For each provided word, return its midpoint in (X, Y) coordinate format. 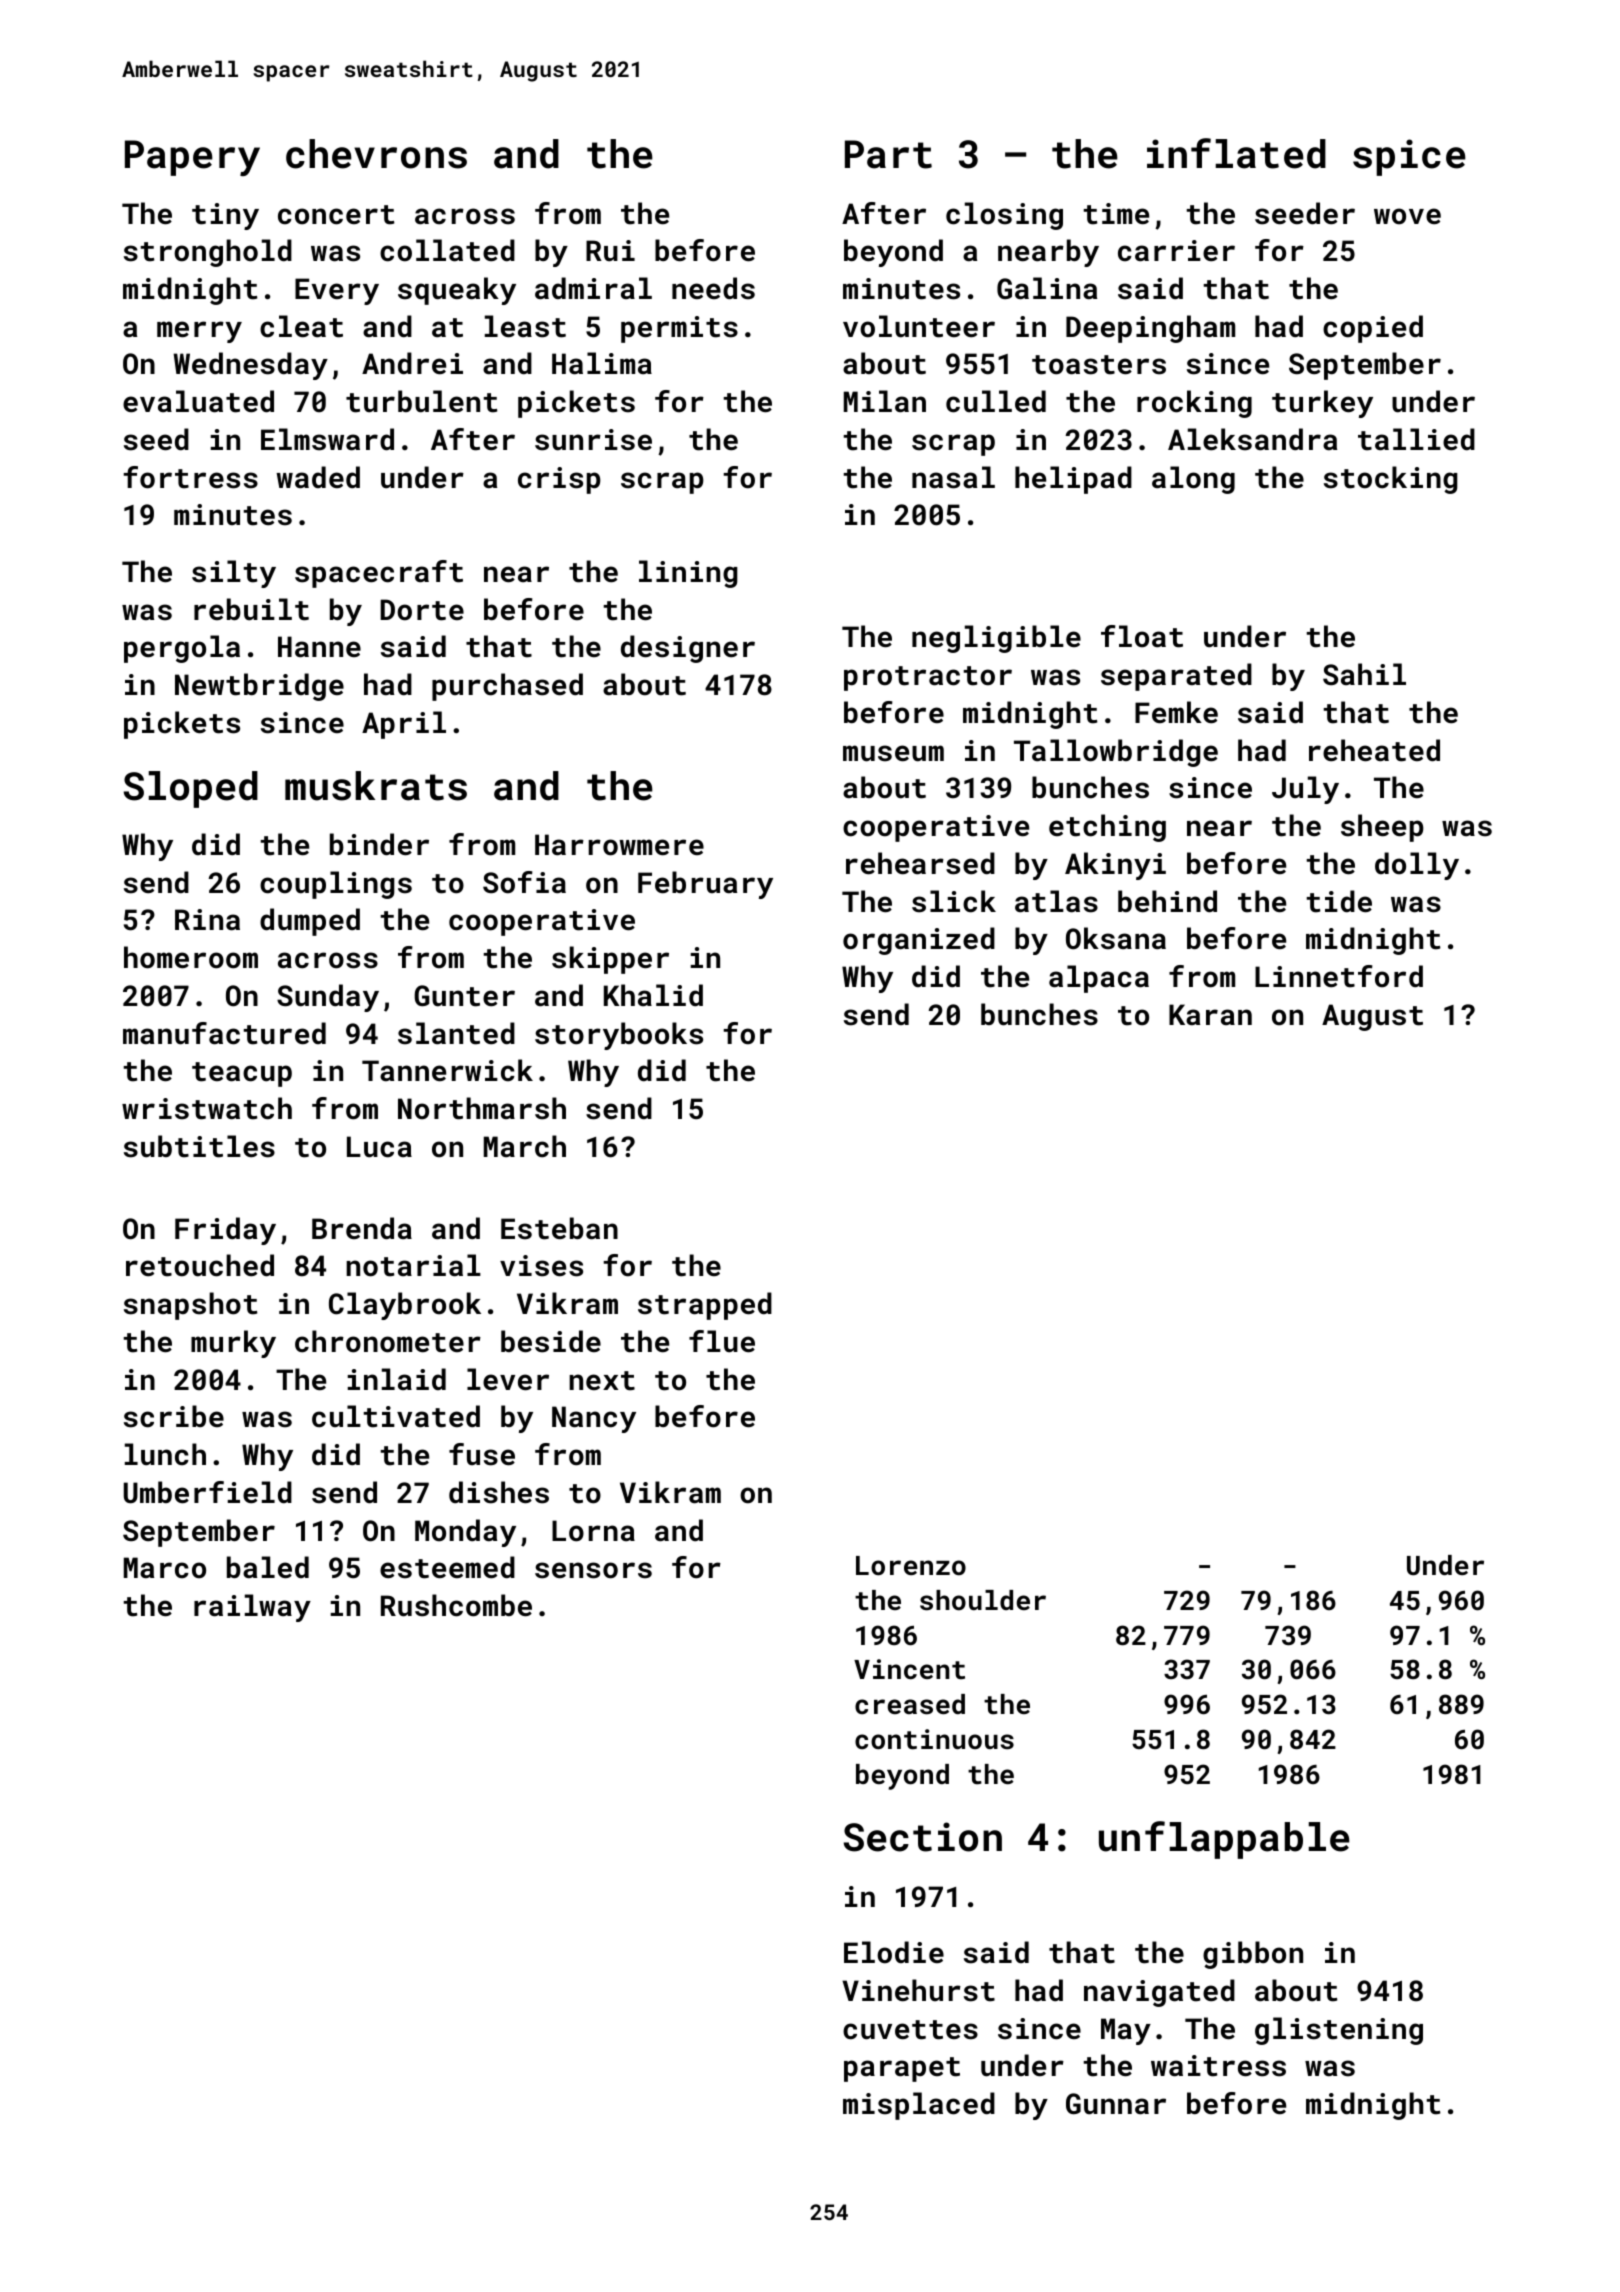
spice (1409, 157)
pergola (182, 649)
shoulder (983, 1600)
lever (508, 1379)
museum (893, 753)
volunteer (919, 326)
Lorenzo (911, 1566)
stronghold (208, 253)
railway (252, 1608)
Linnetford (1339, 976)
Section (923, 1837)
